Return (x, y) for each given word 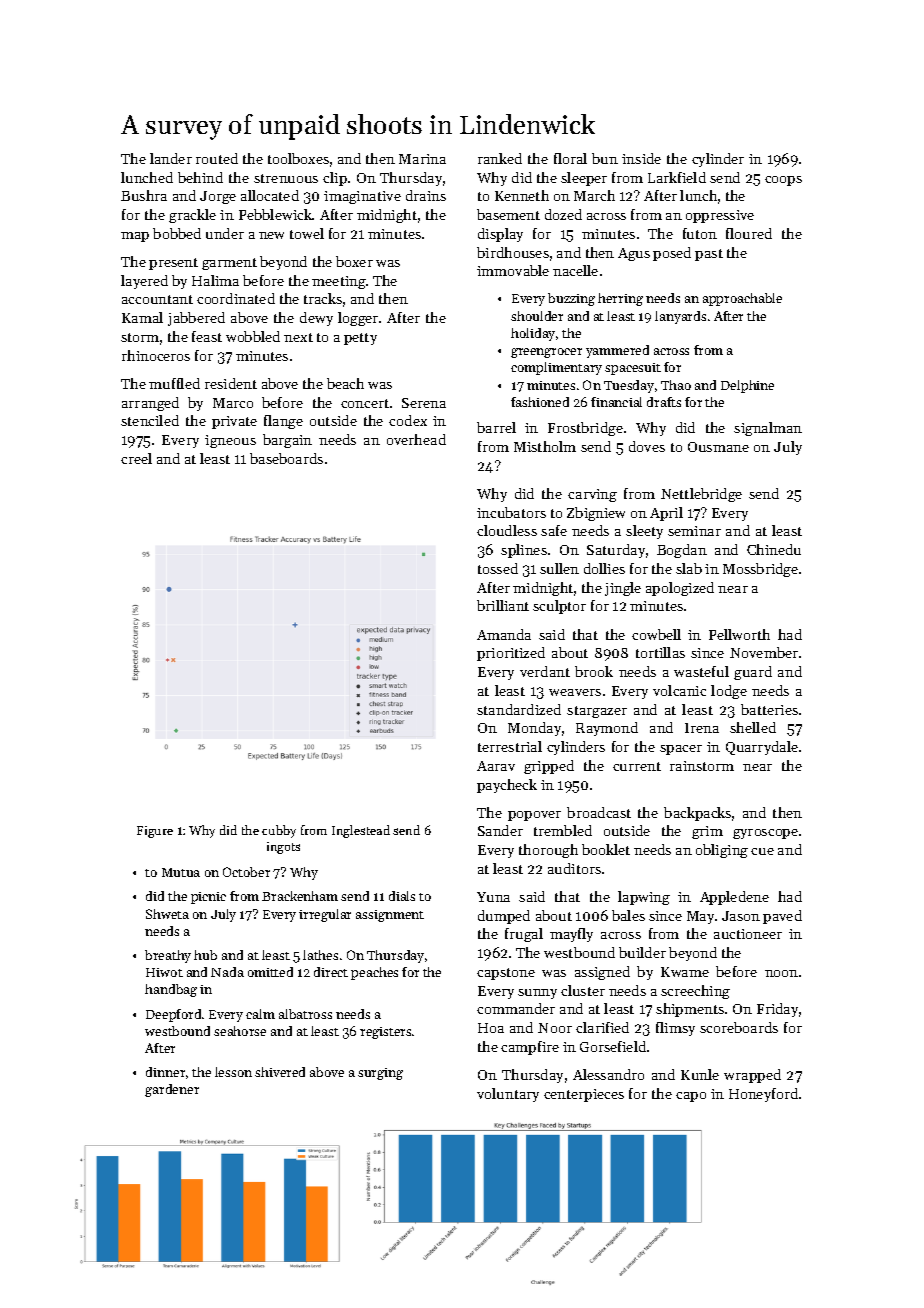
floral (570, 158)
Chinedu (774, 549)
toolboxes (298, 158)
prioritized (511, 654)
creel (136, 458)
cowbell (656, 634)
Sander (500, 830)
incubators (511, 512)
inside (641, 158)
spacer (681, 750)
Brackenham (300, 896)
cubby (279, 831)
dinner (165, 1072)
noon (781, 973)
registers (385, 1033)
